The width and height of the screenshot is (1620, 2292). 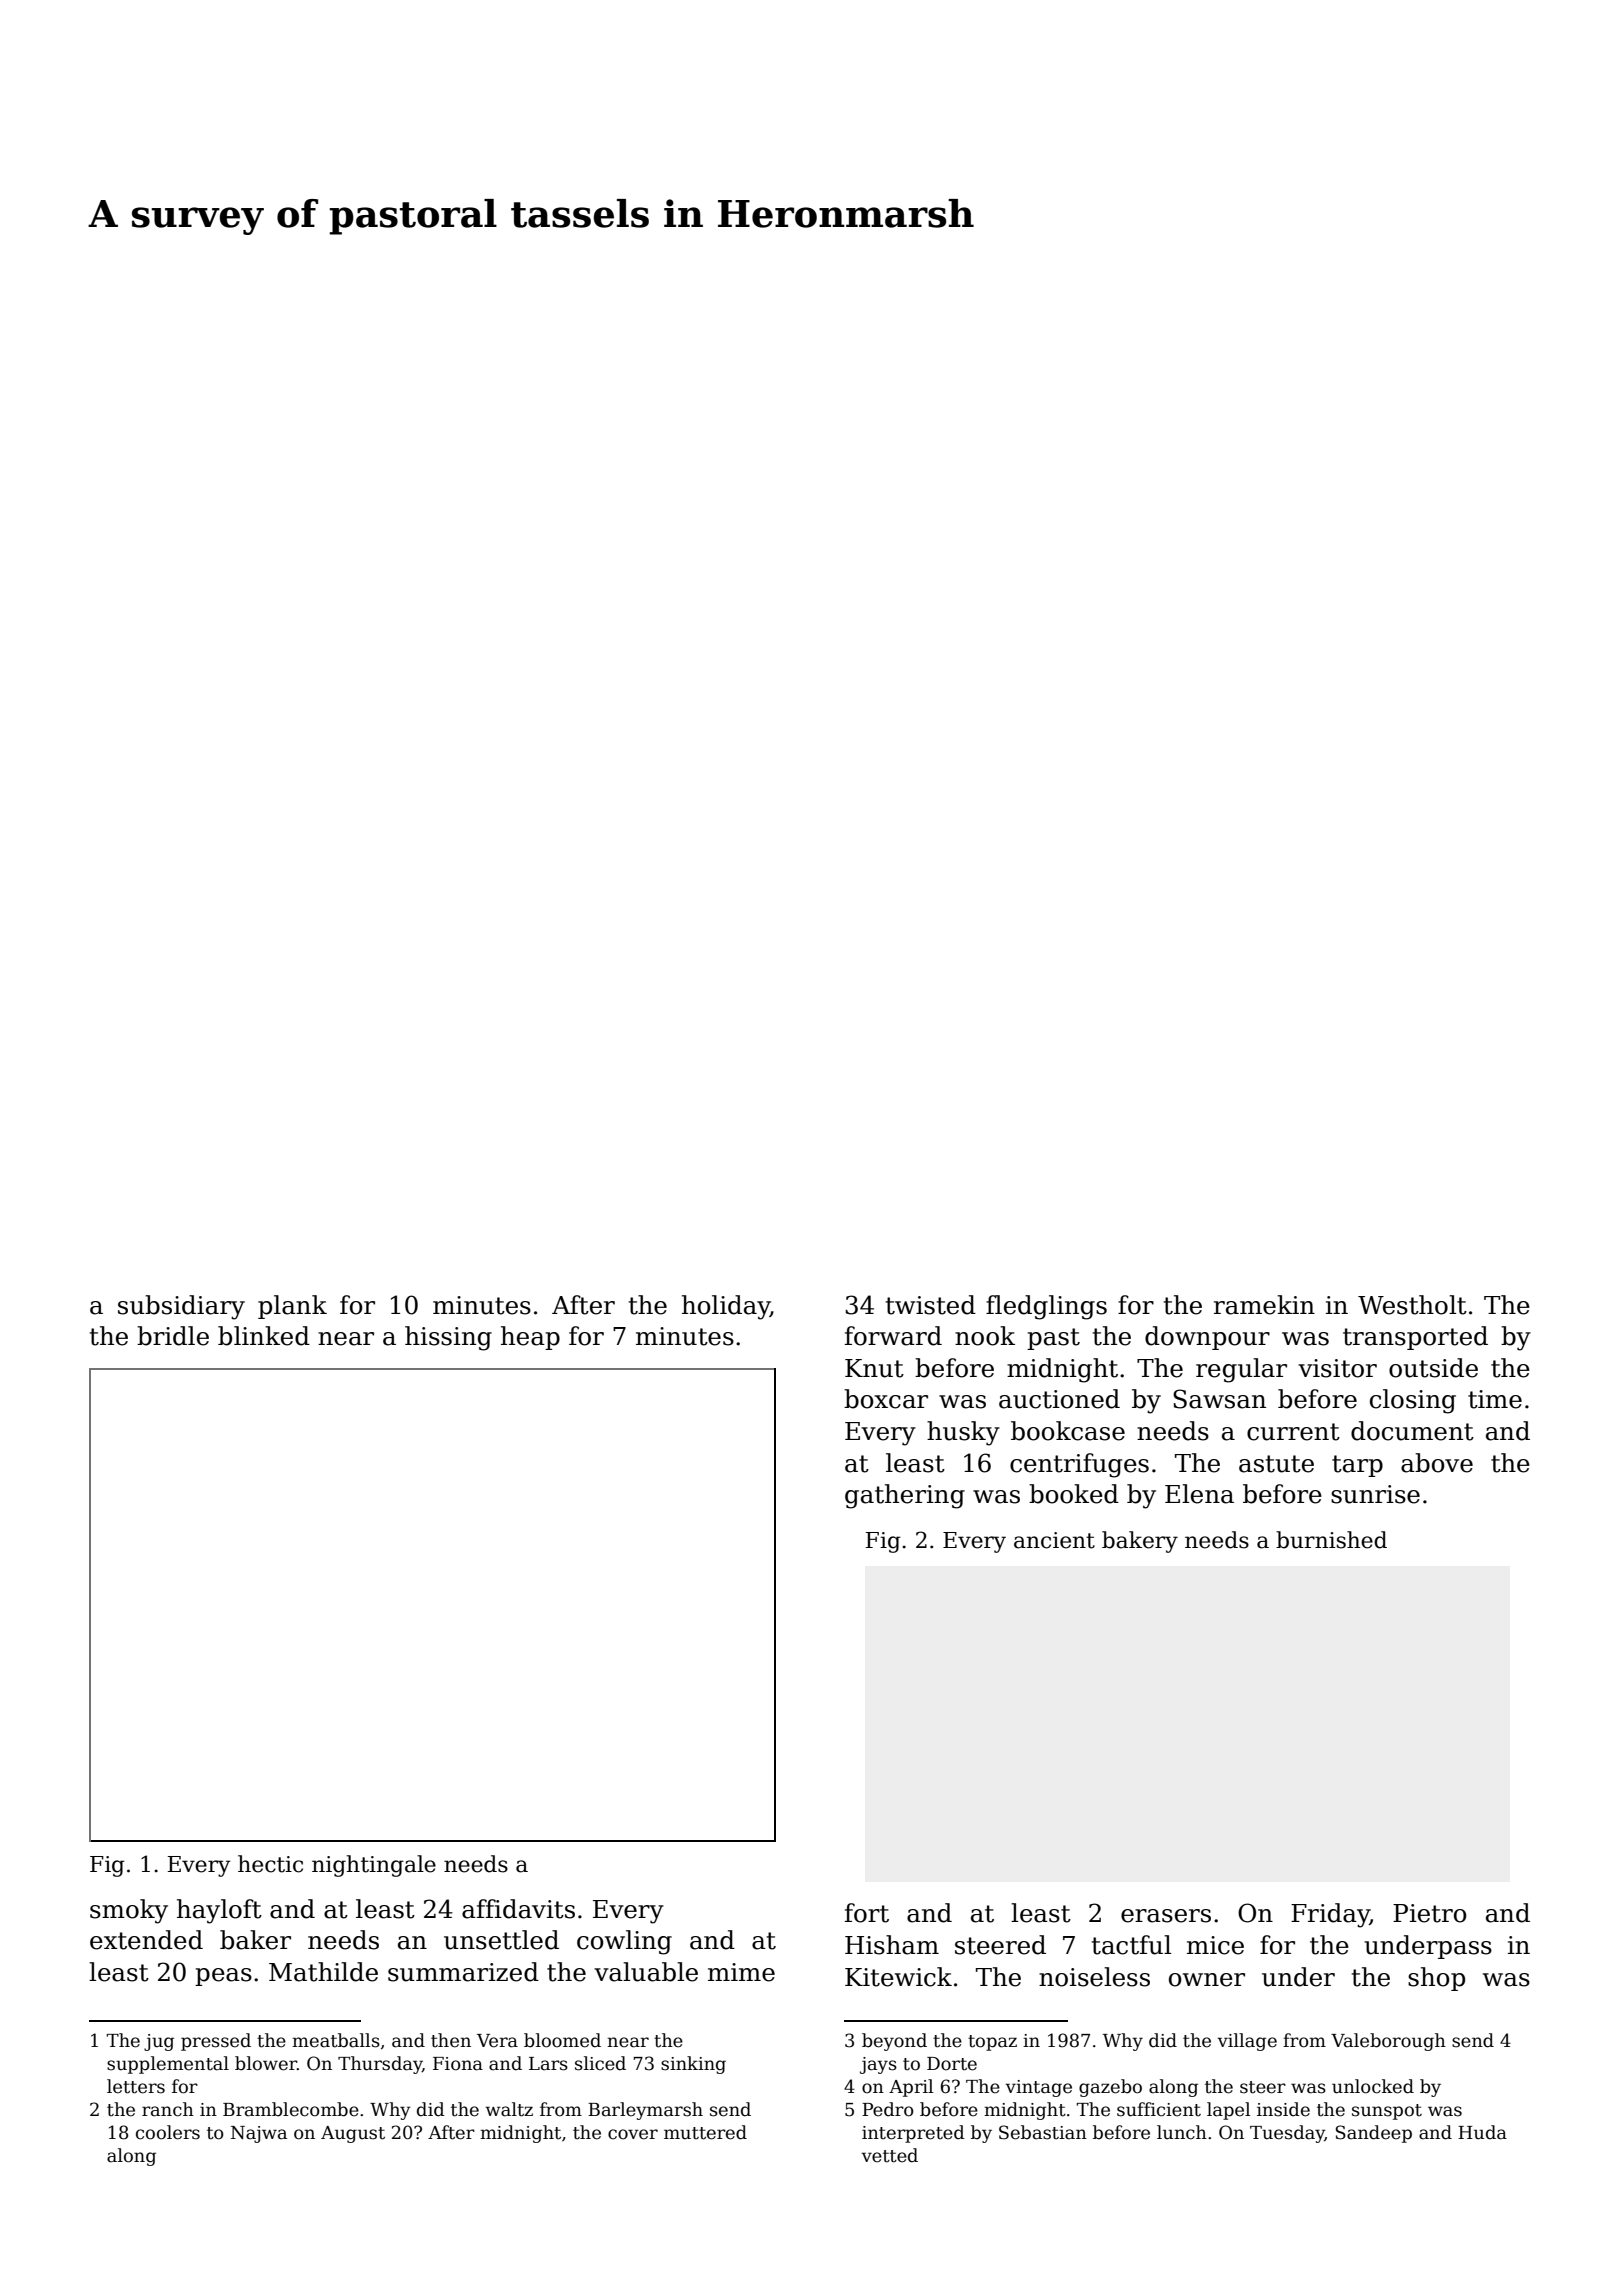 I want to click on vetted, so click(x=889, y=2155).
